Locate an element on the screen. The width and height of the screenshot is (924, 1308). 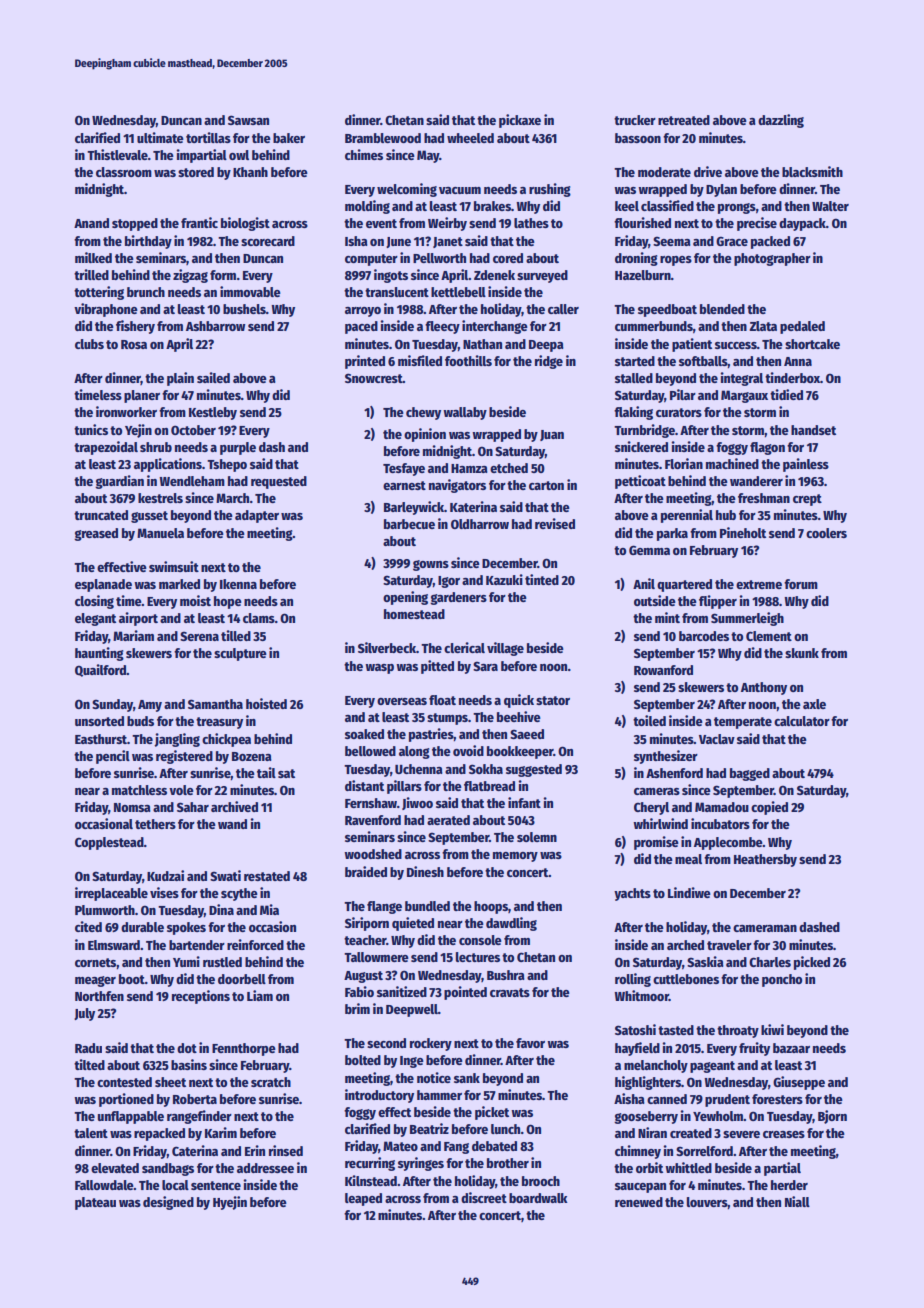
brooch is located at coordinates (541, 1181).
